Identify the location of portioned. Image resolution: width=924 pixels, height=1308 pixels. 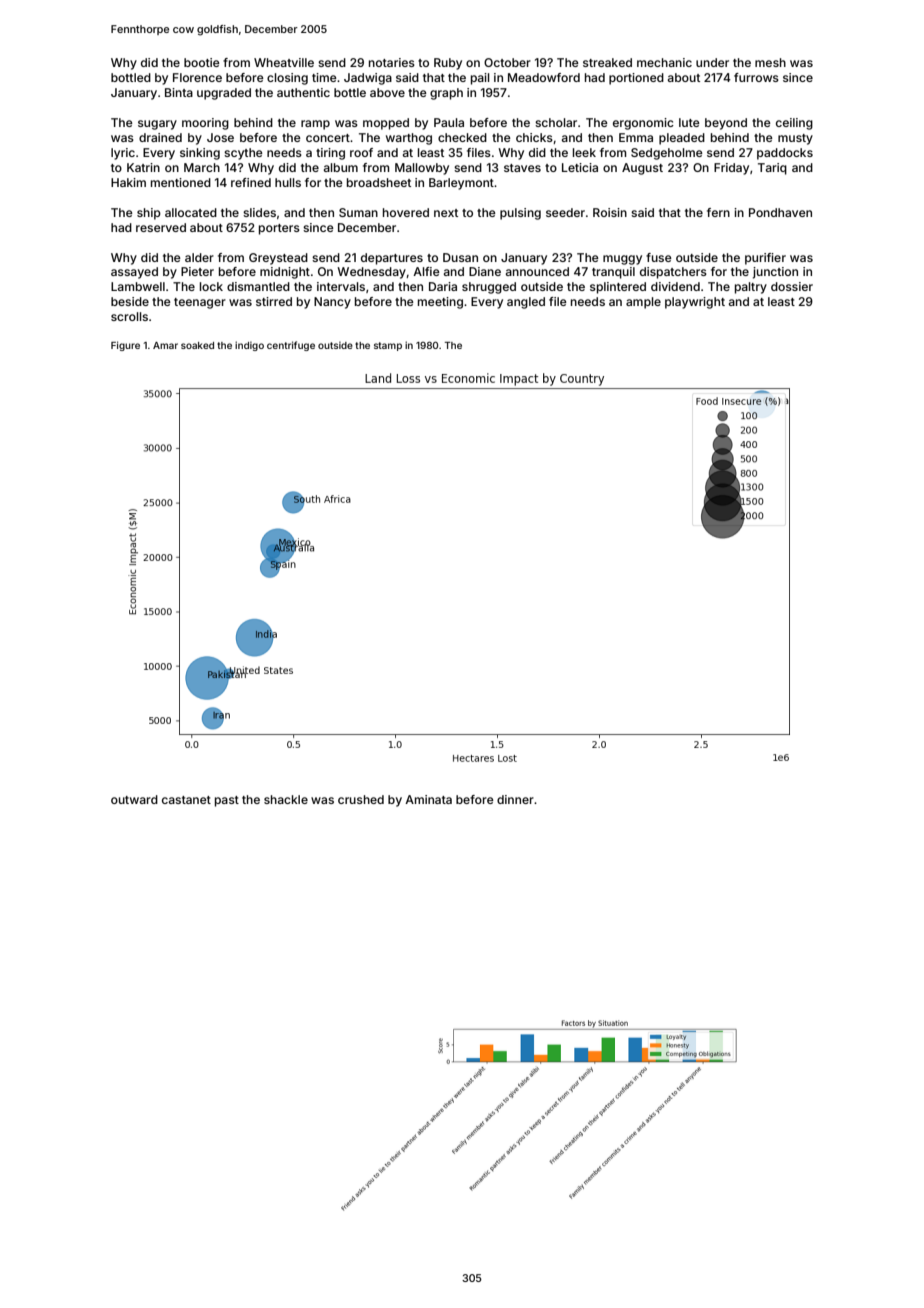
(636, 79).
